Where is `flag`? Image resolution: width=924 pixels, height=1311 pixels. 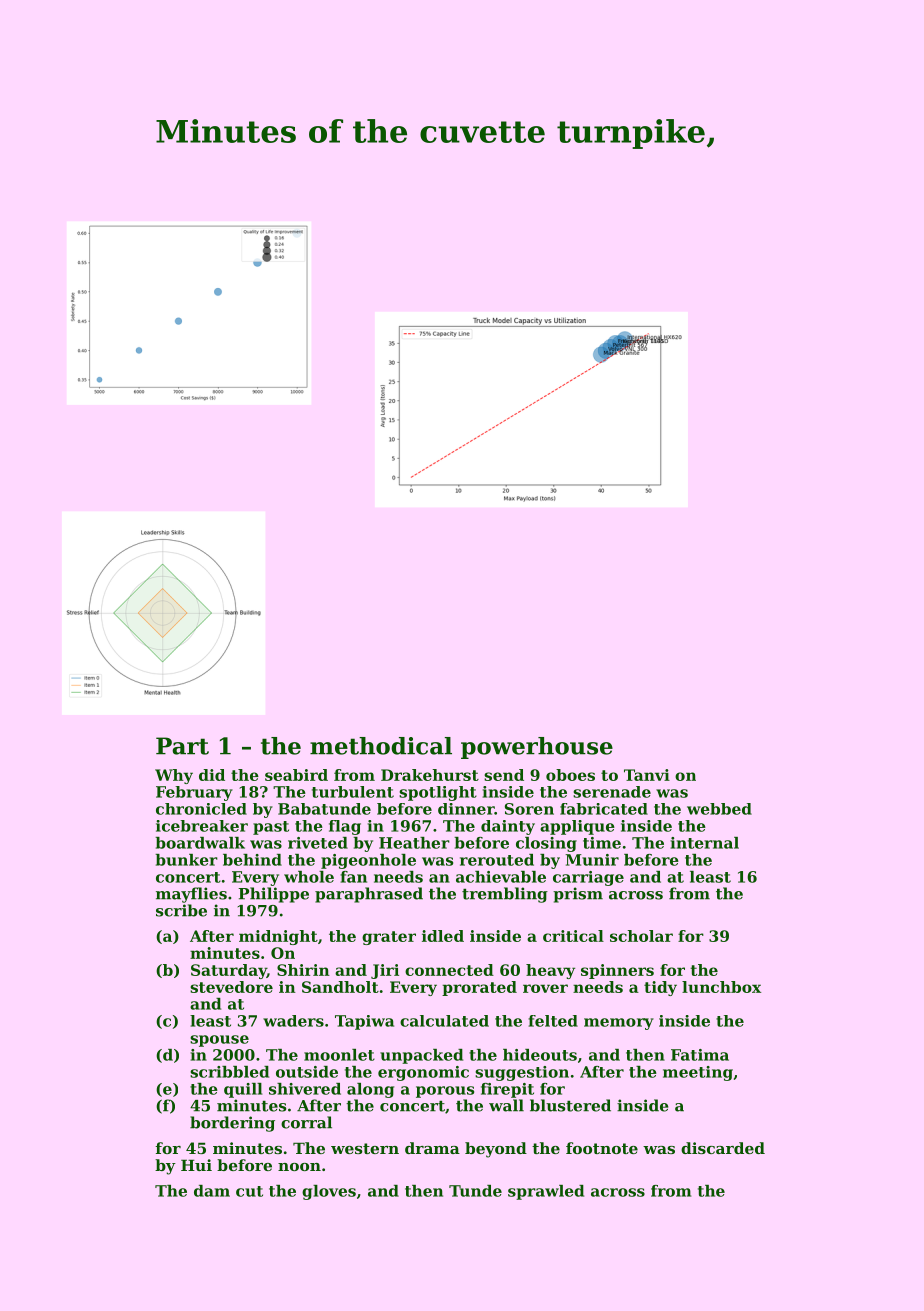 flag is located at coordinates (345, 827).
